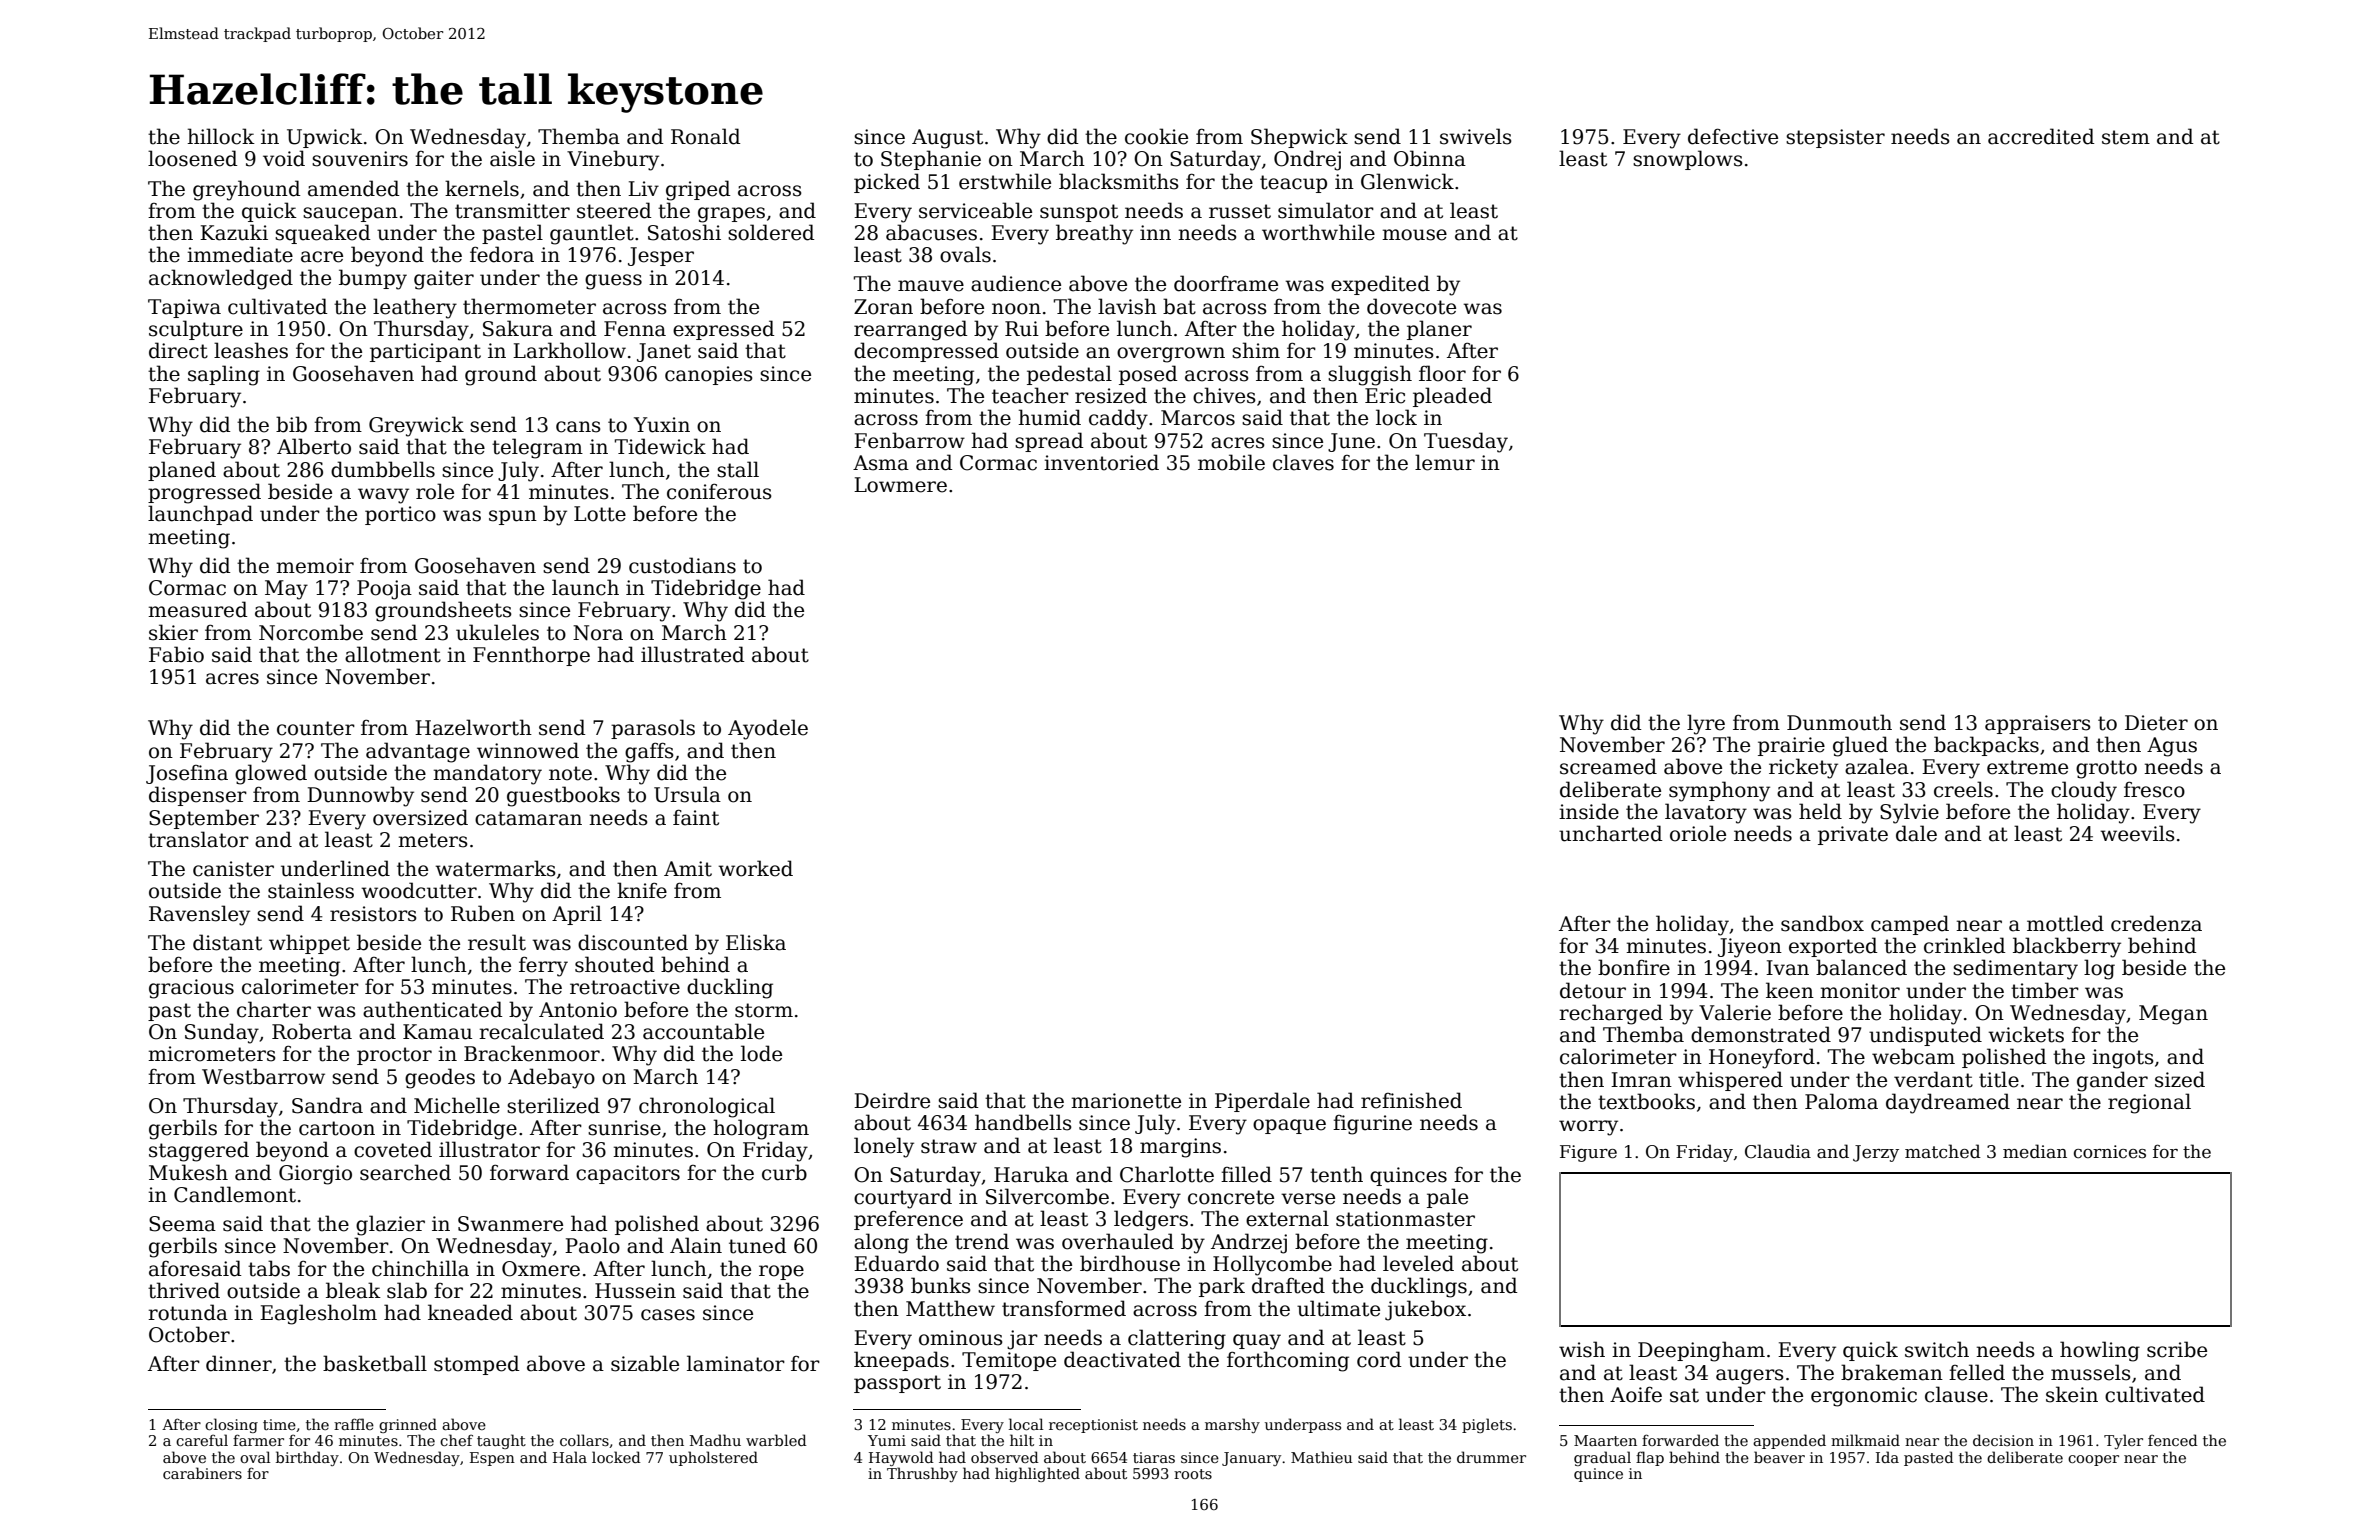 The image size is (2380, 1540). Describe the element at coordinates (1299, 138) in the screenshot. I see `Shepwick` at that location.
